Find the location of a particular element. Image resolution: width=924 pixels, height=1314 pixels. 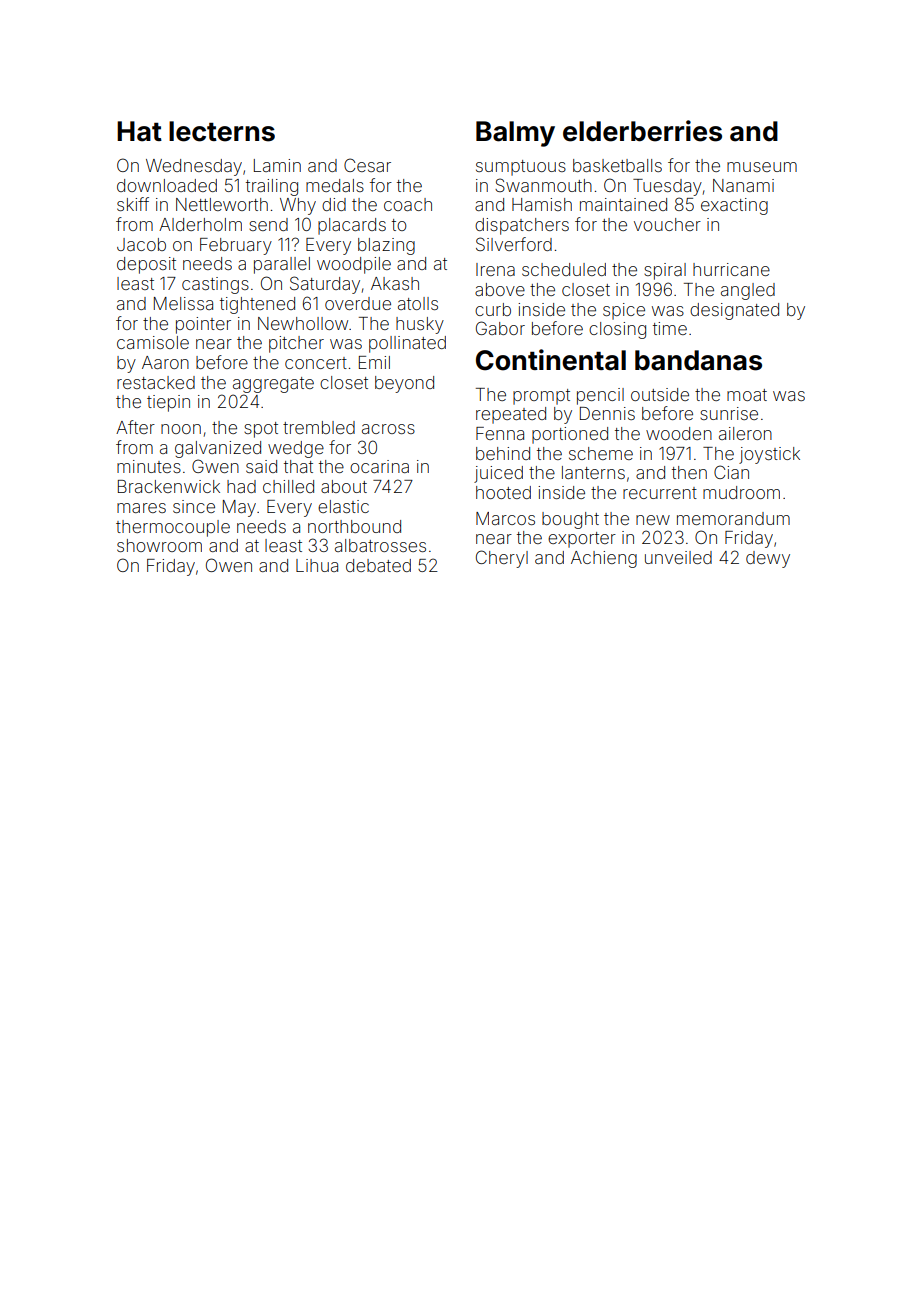

Irena is located at coordinates (495, 269).
